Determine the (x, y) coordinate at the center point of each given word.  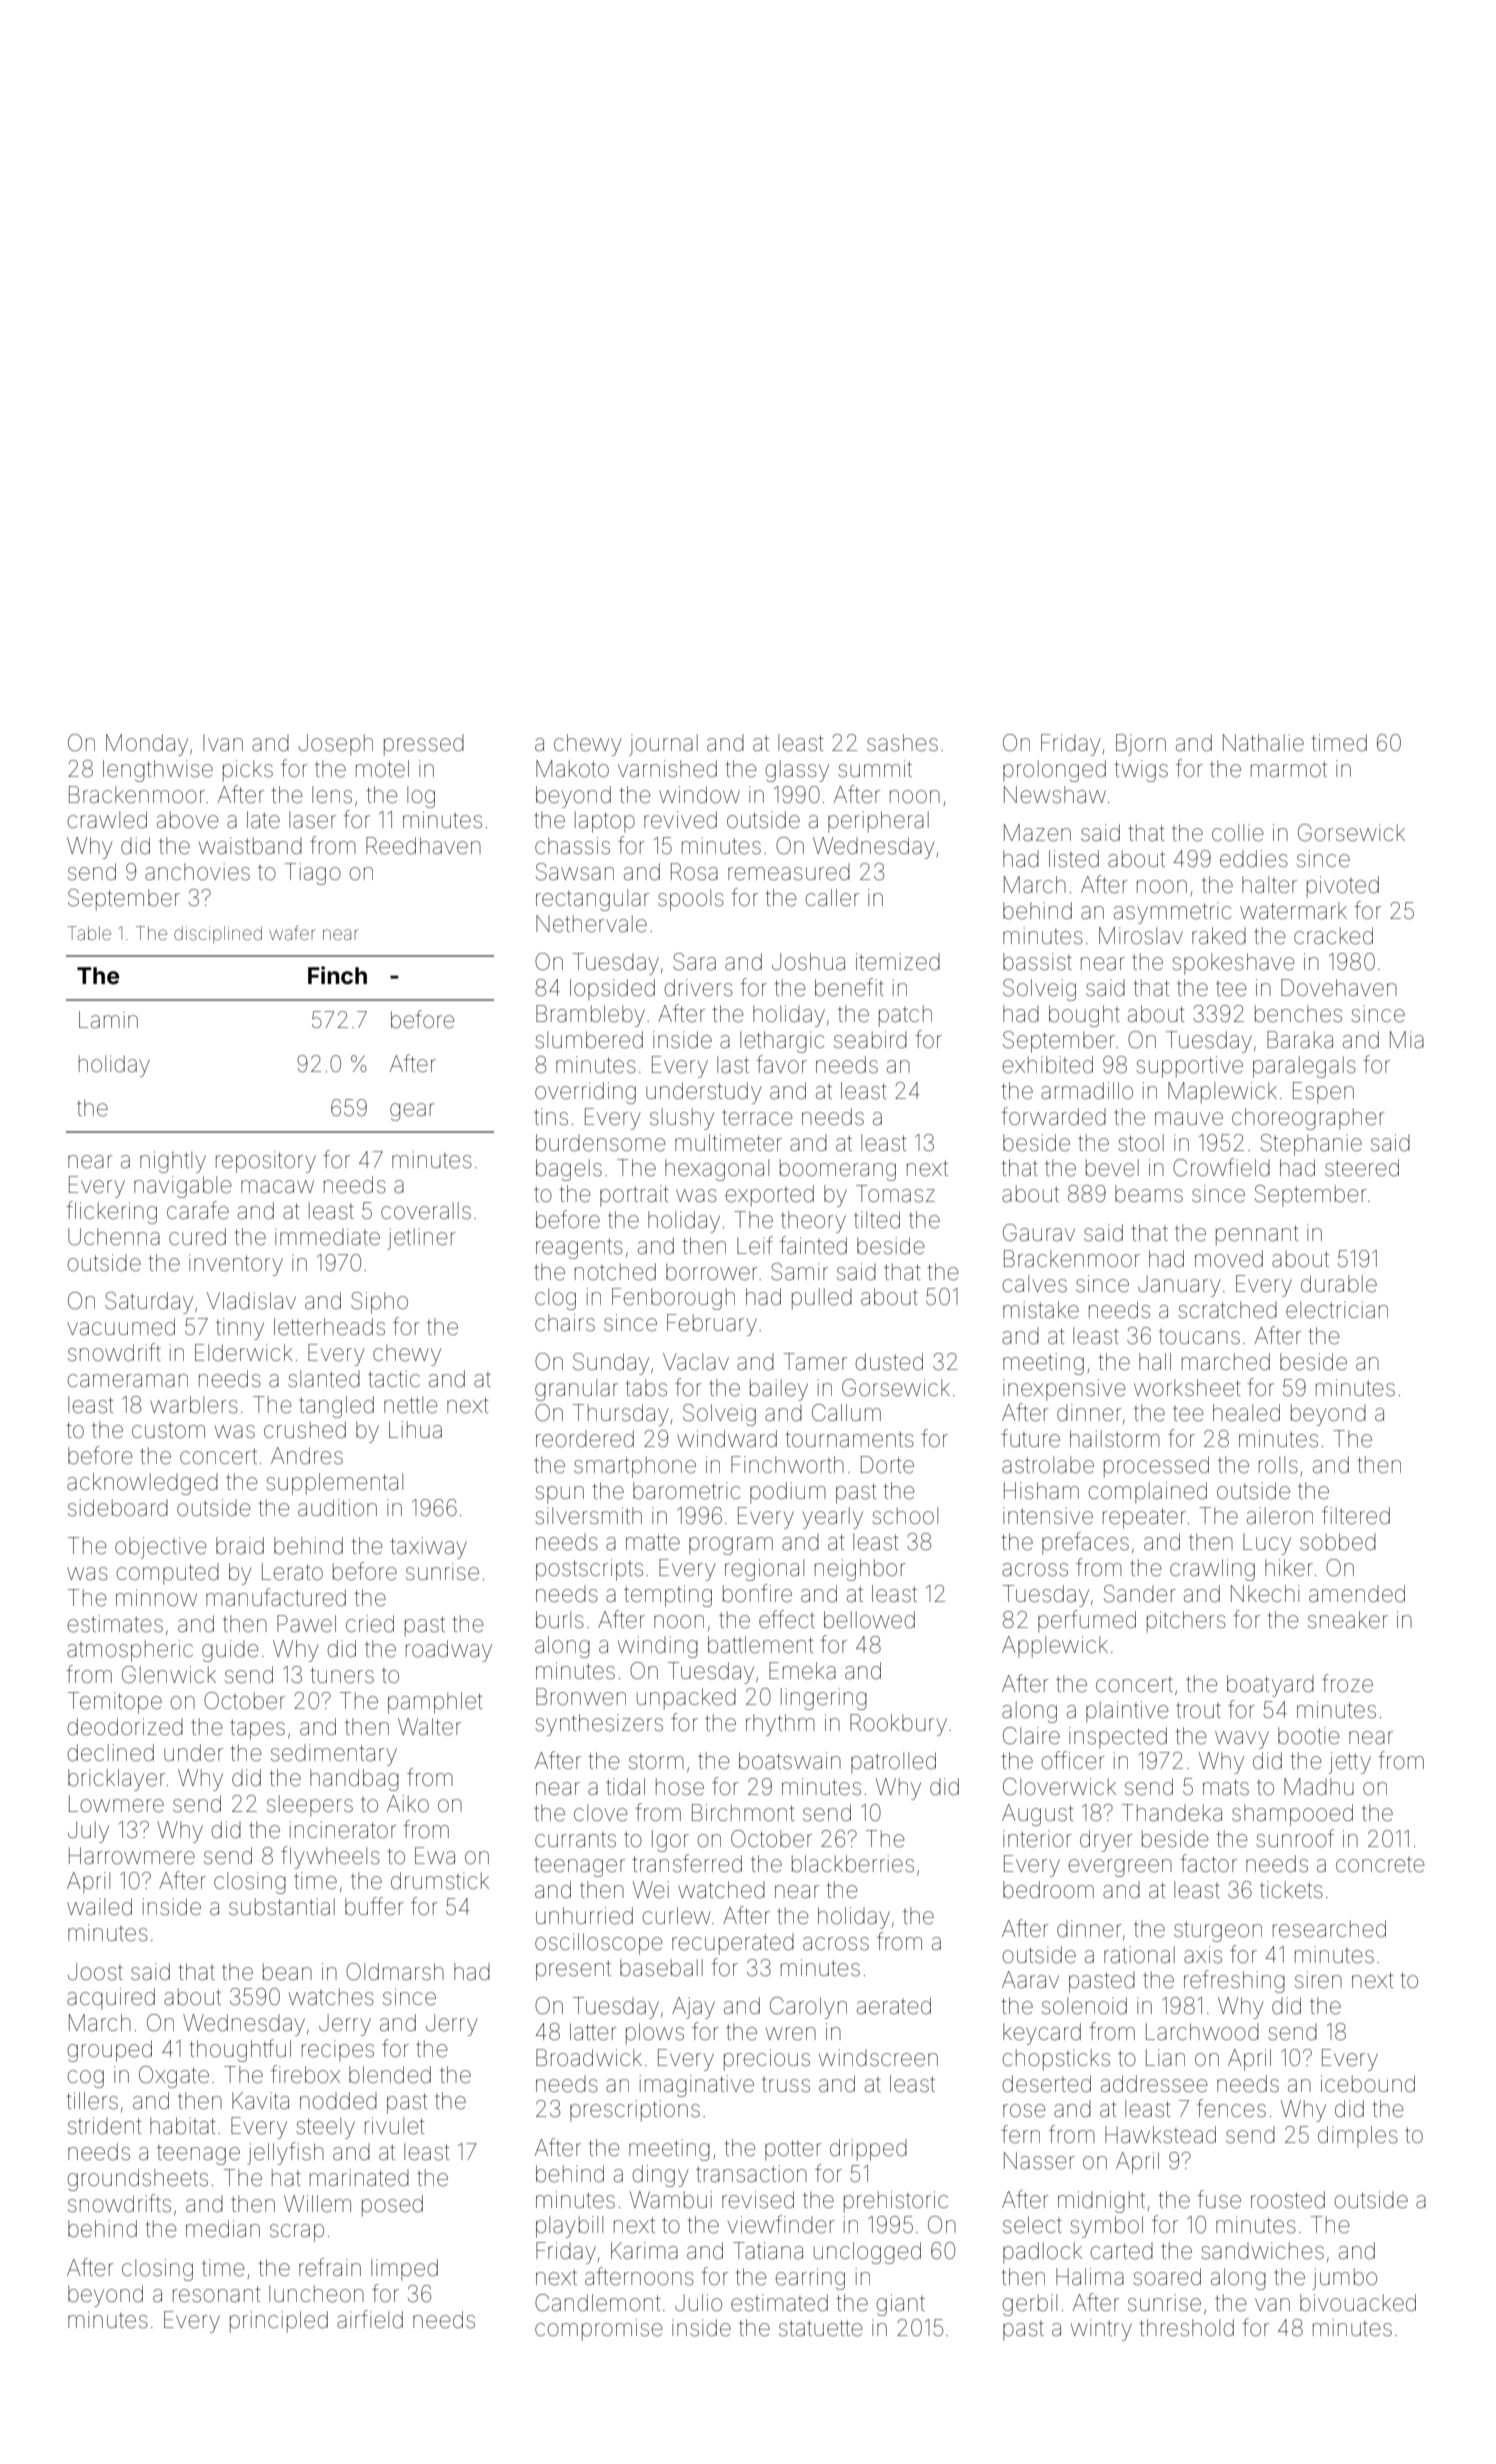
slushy (682, 1119)
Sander (1140, 1594)
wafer (292, 933)
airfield (370, 2319)
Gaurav (1039, 1233)
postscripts (589, 1570)
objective (161, 1548)
